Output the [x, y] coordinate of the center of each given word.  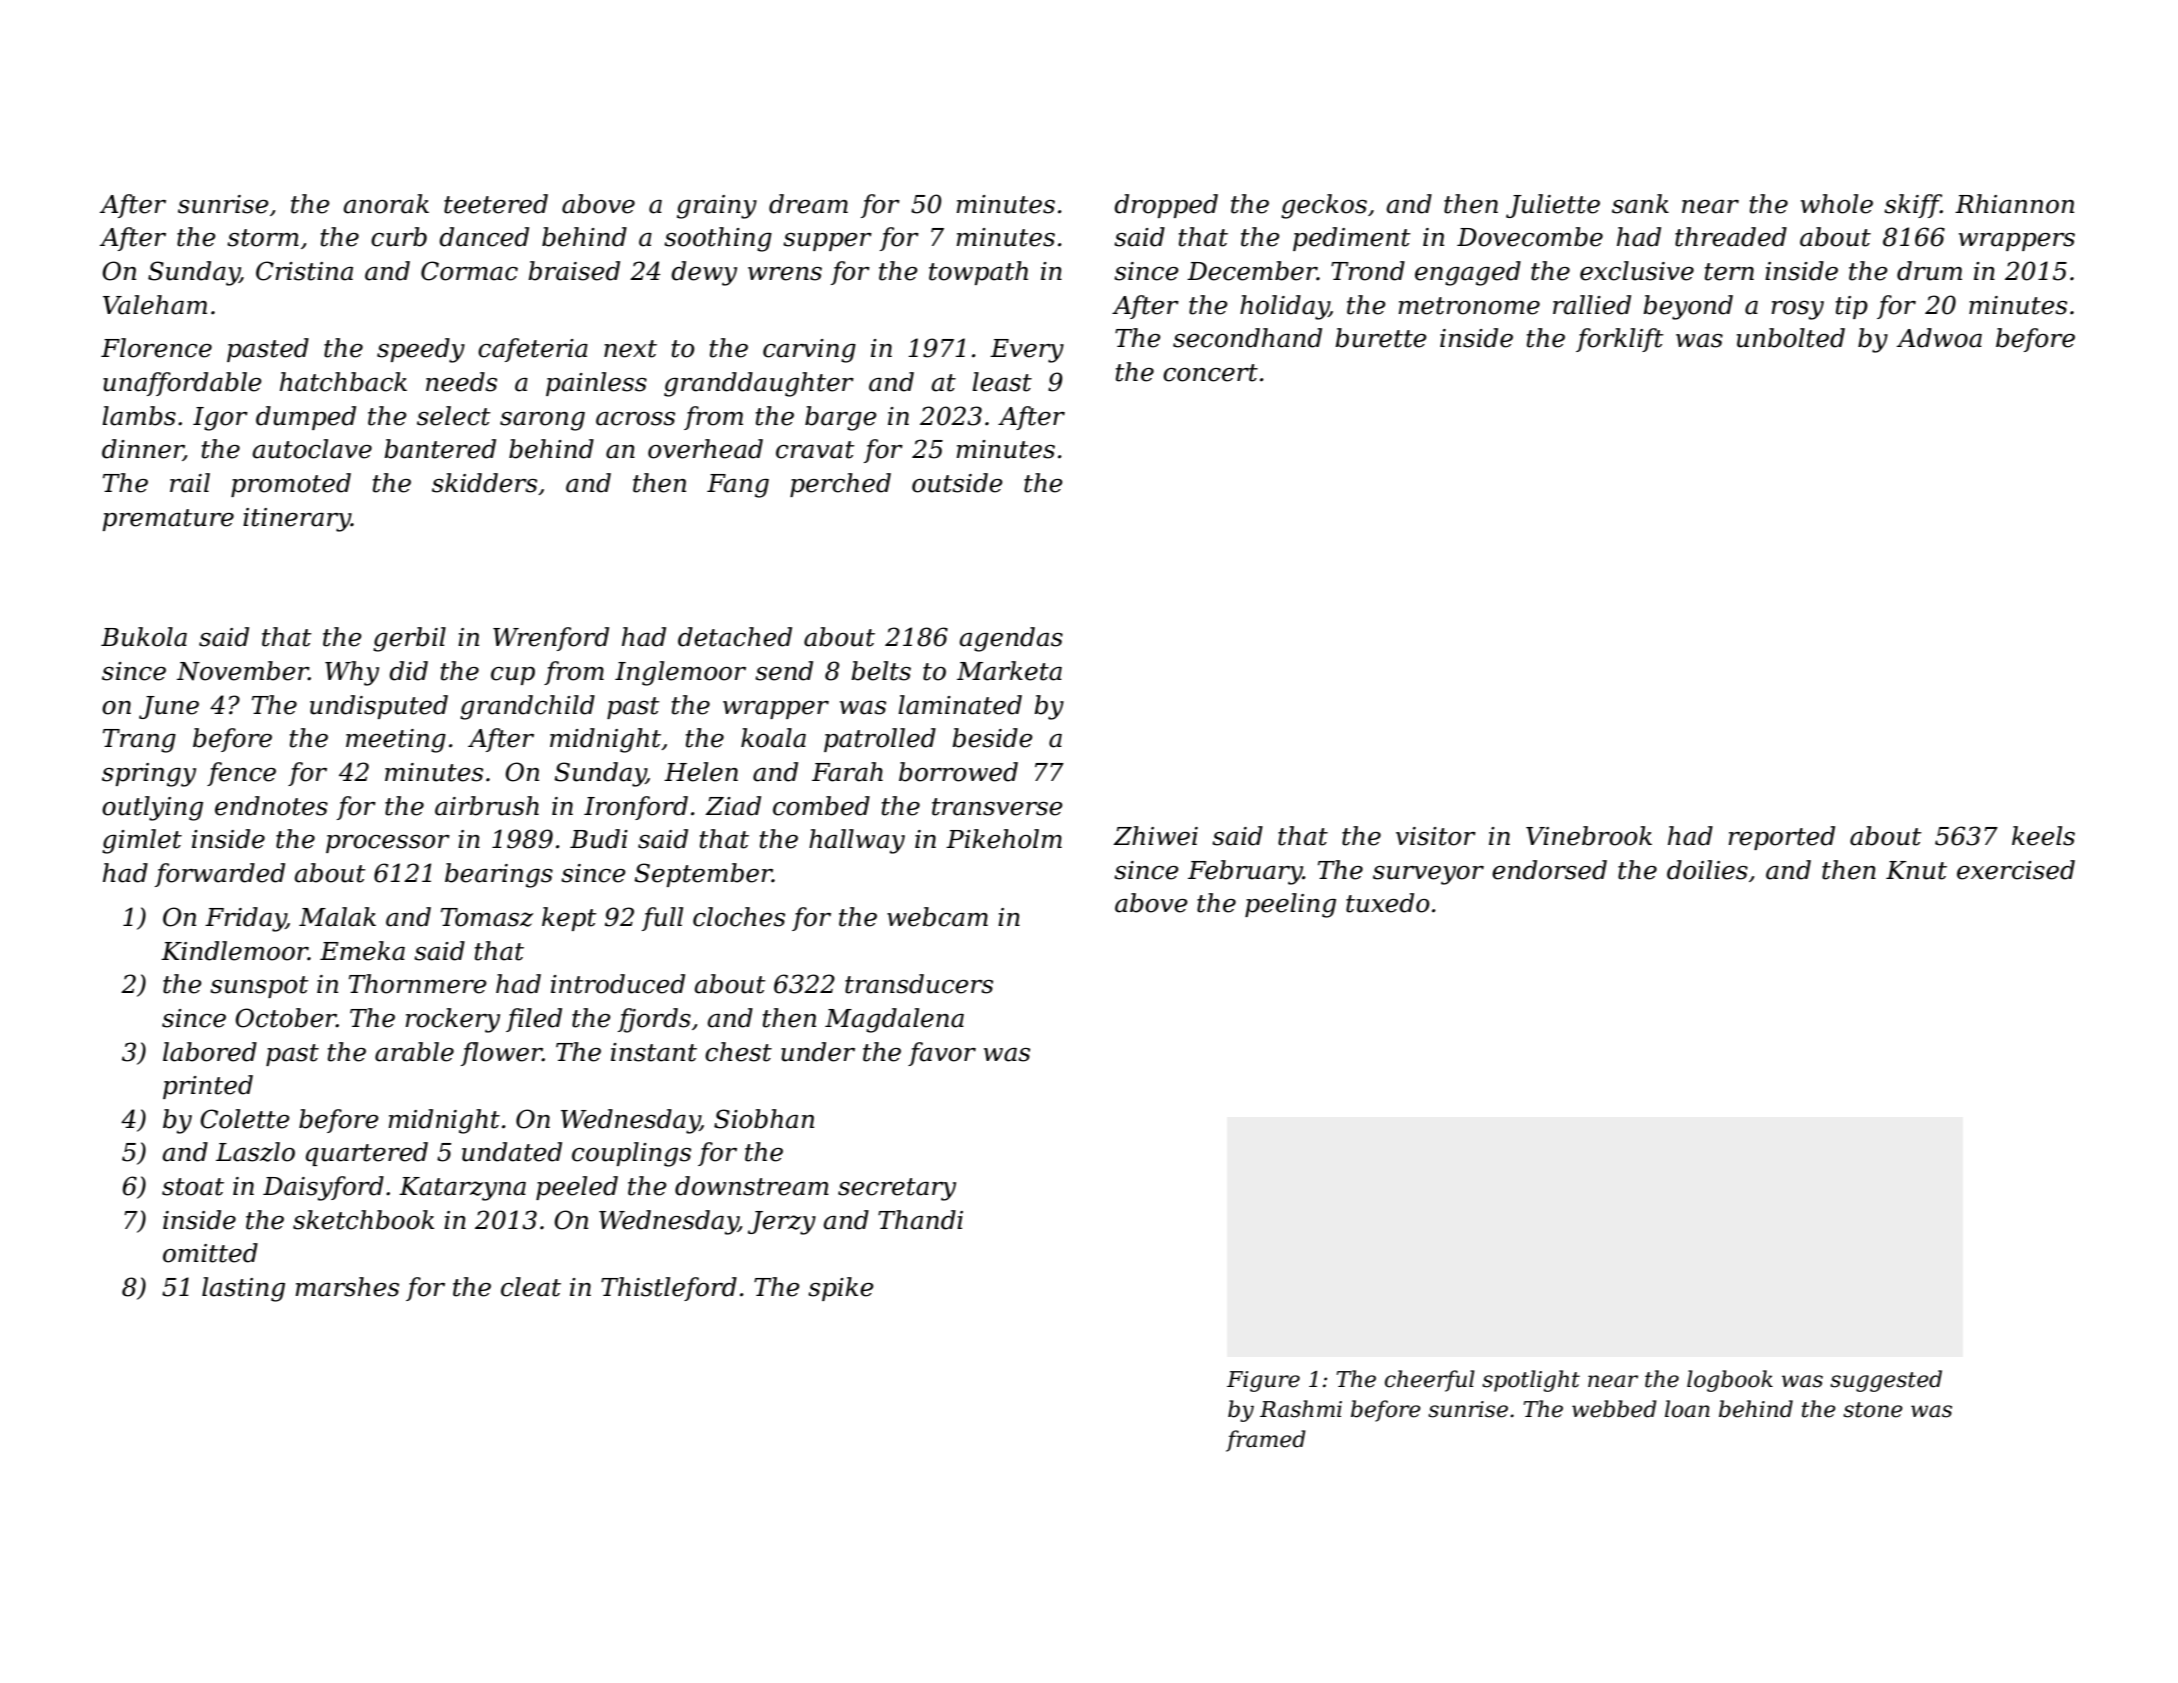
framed [1266, 1441]
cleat [531, 1287]
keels [2043, 836]
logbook [1730, 1381]
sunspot [259, 987]
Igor [220, 419]
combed [821, 806]
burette [1381, 338]
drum [1929, 271]
